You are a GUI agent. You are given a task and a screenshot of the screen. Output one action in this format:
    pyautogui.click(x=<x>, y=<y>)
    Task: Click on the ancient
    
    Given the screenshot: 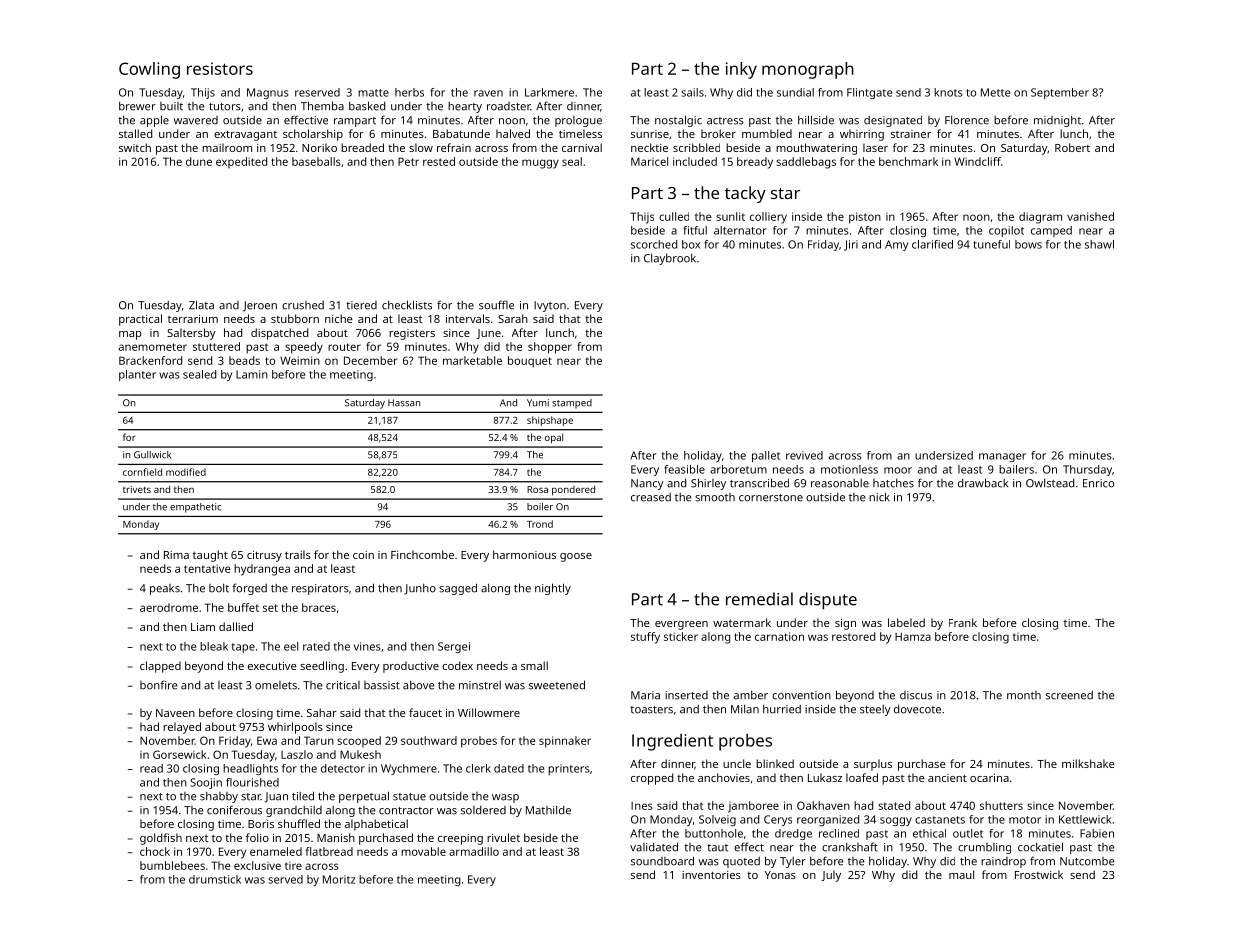 What is the action you would take?
    pyautogui.click(x=947, y=778)
